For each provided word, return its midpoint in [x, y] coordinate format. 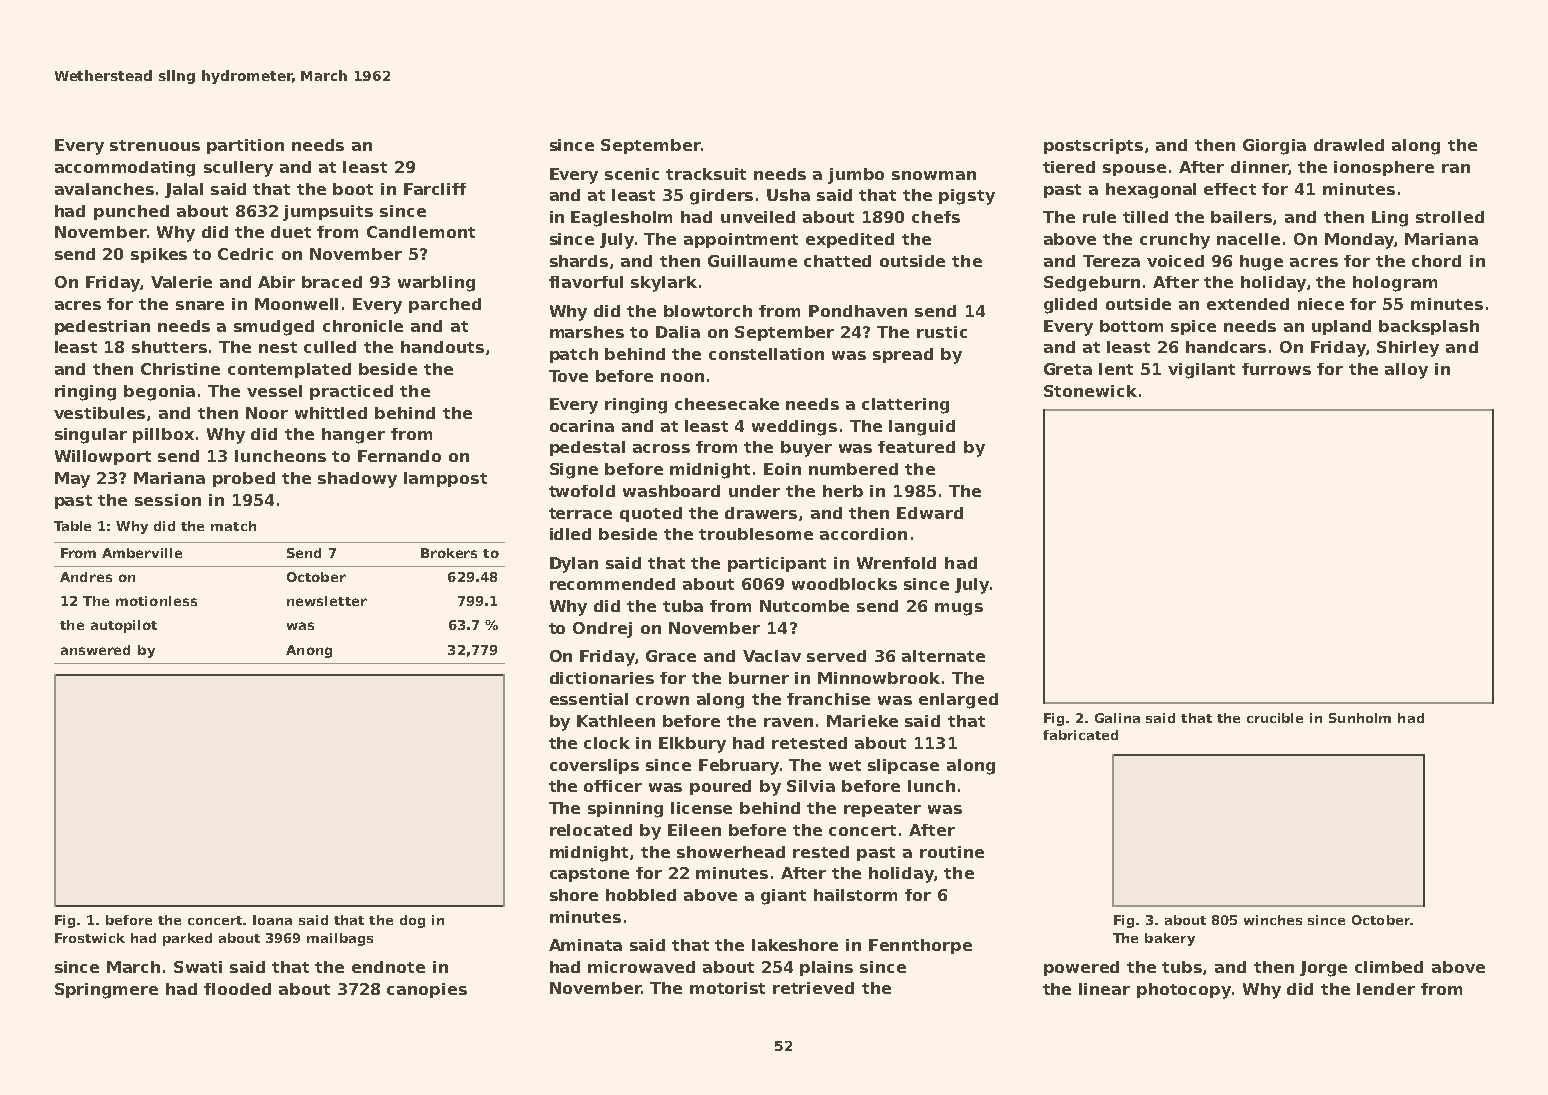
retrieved [813, 988]
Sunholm [1360, 718]
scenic [632, 174]
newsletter [327, 601]
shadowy [357, 480]
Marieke [862, 721]
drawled [1349, 145]
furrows [1276, 369]
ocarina [582, 426]
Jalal [184, 190]
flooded [237, 989]
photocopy [1184, 991]
